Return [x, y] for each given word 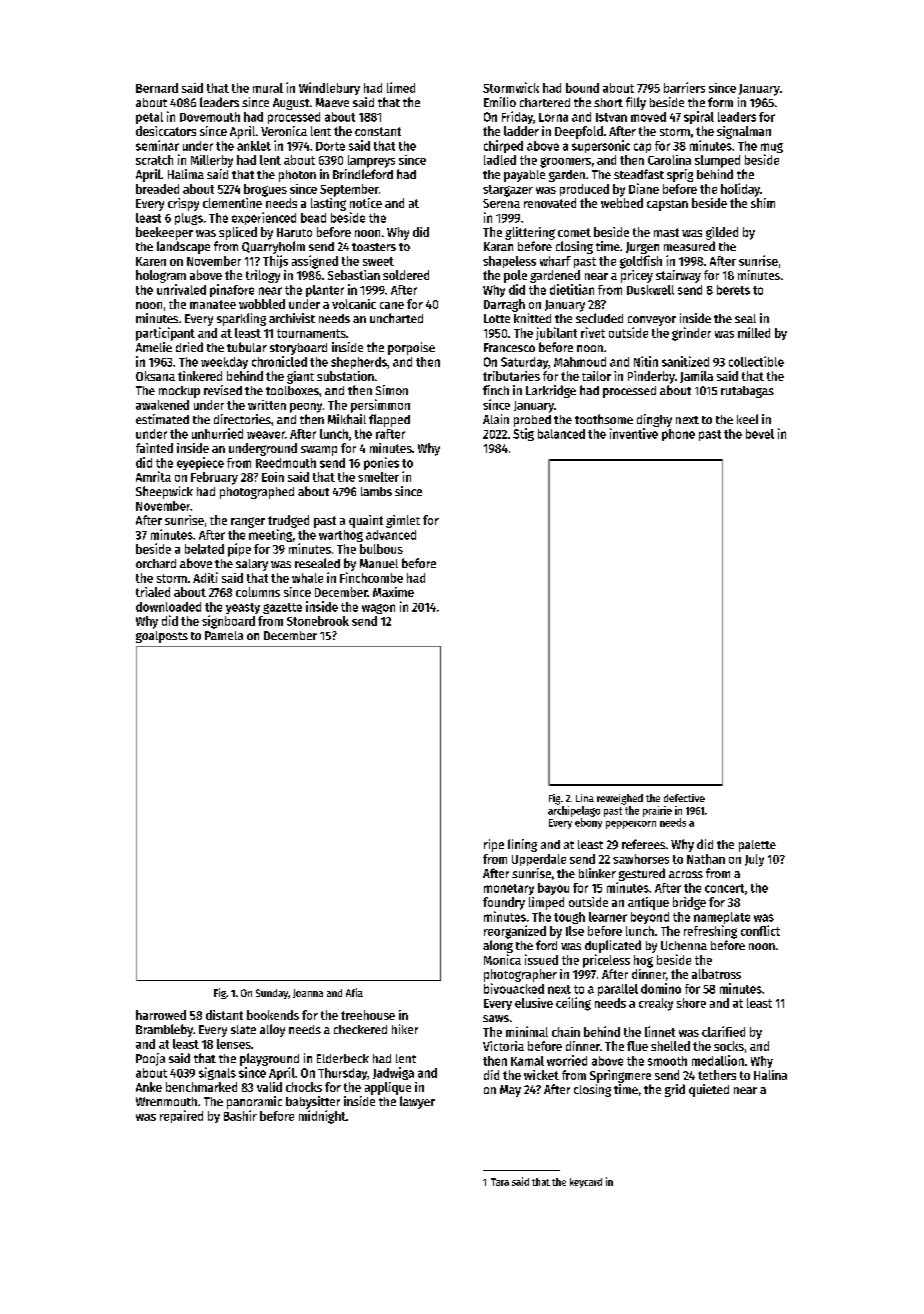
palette [757, 846]
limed [401, 87]
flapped [389, 420]
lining [522, 845]
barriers [684, 87]
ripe [494, 845]
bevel [760, 434]
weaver [266, 435]
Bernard [157, 88]
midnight [322, 1117]
